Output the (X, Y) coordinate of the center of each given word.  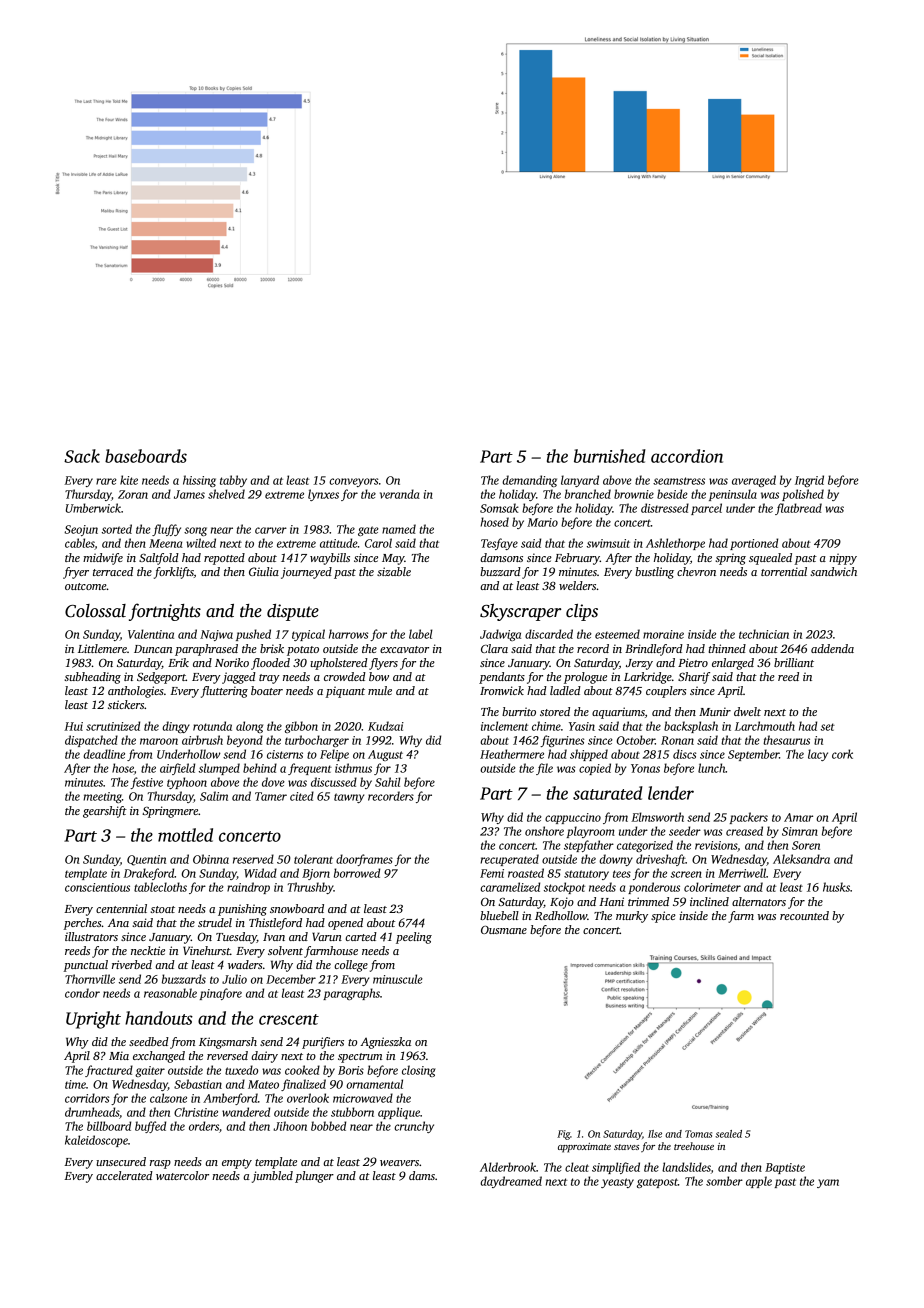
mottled (185, 835)
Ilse (655, 1134)
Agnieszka (385, 1043)
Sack (82, 456)
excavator (404, 649)
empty (237, 1164)
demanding (529, 481)
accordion (687, 456)
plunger (314, 1177)
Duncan (153, 649)
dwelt (747, 711)
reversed (227, 1055)
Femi (492, 873)
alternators (759, 901)
